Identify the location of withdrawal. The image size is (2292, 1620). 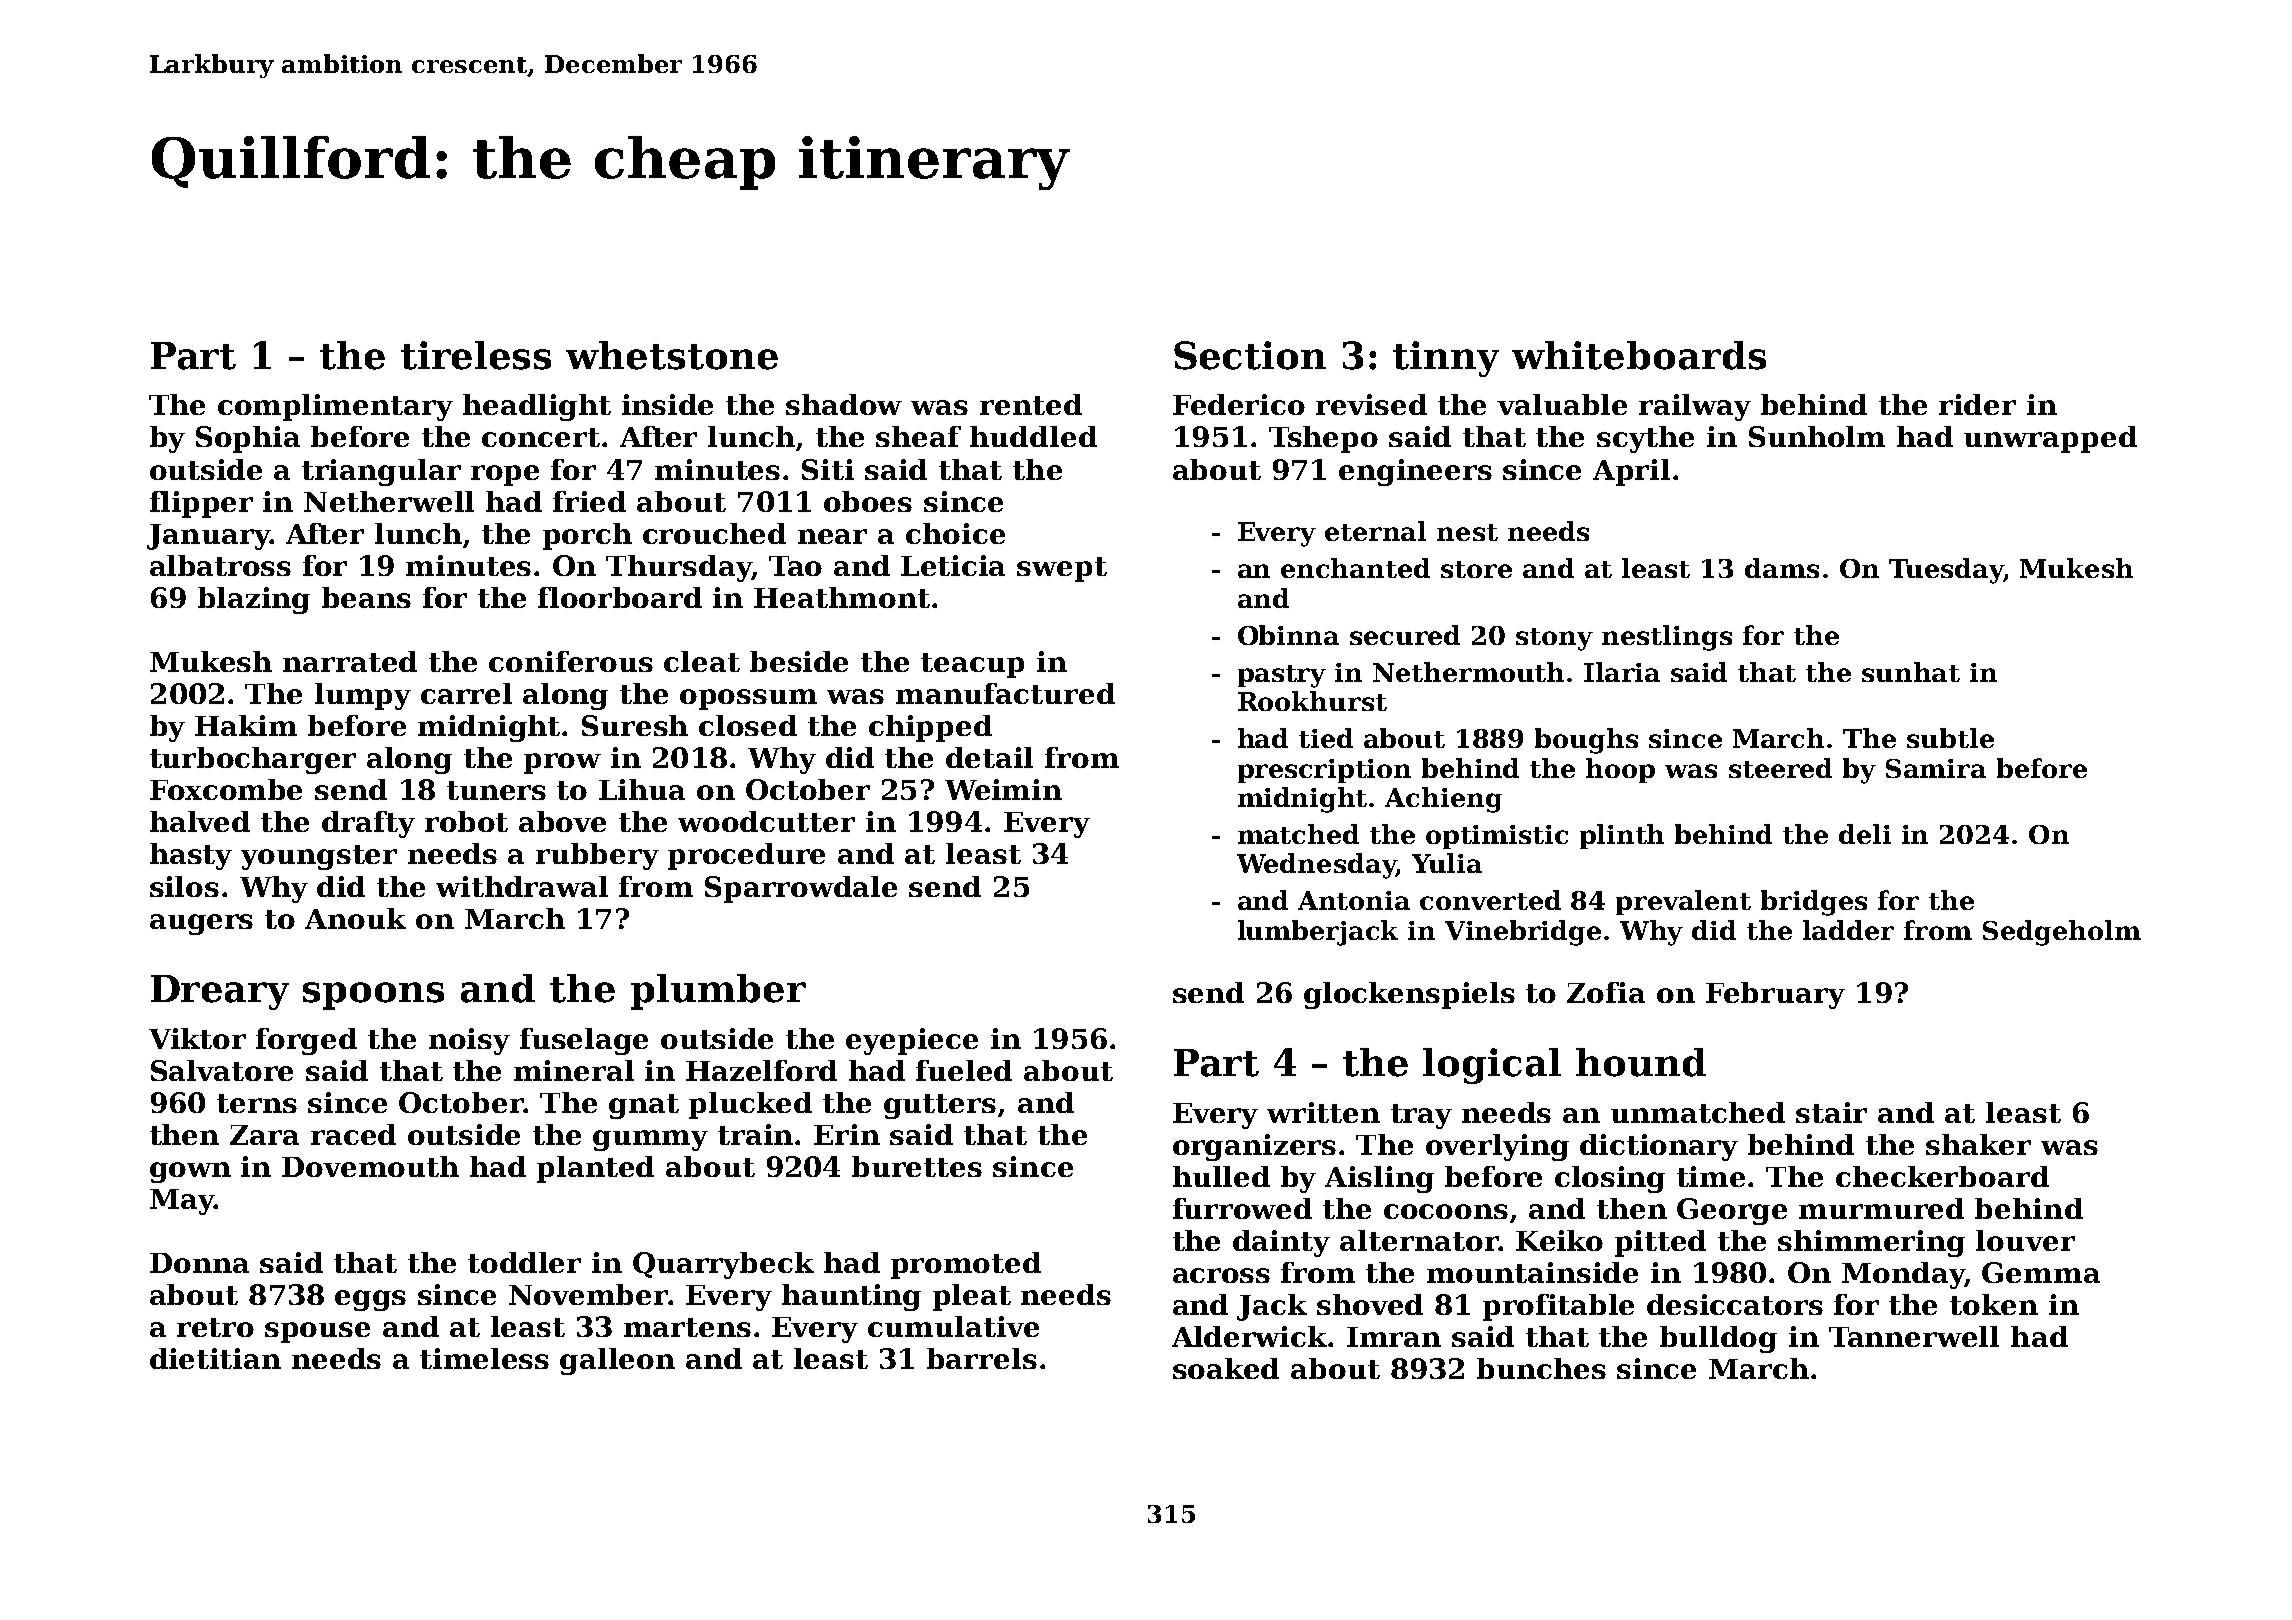
(522, 886).
